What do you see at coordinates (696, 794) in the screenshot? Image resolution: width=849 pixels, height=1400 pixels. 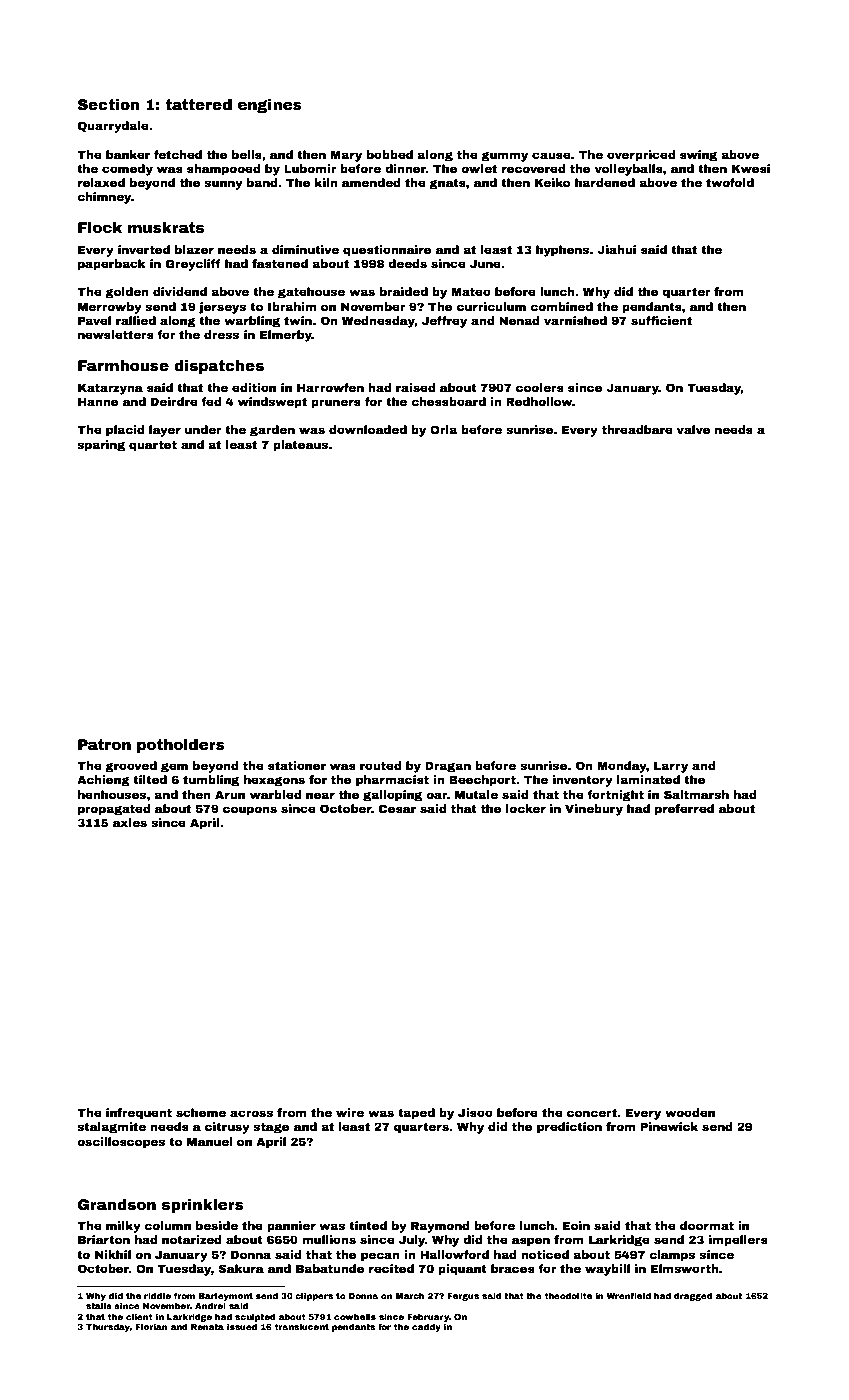 I see `Saltmarsh` at bounding box center [696, 794].
